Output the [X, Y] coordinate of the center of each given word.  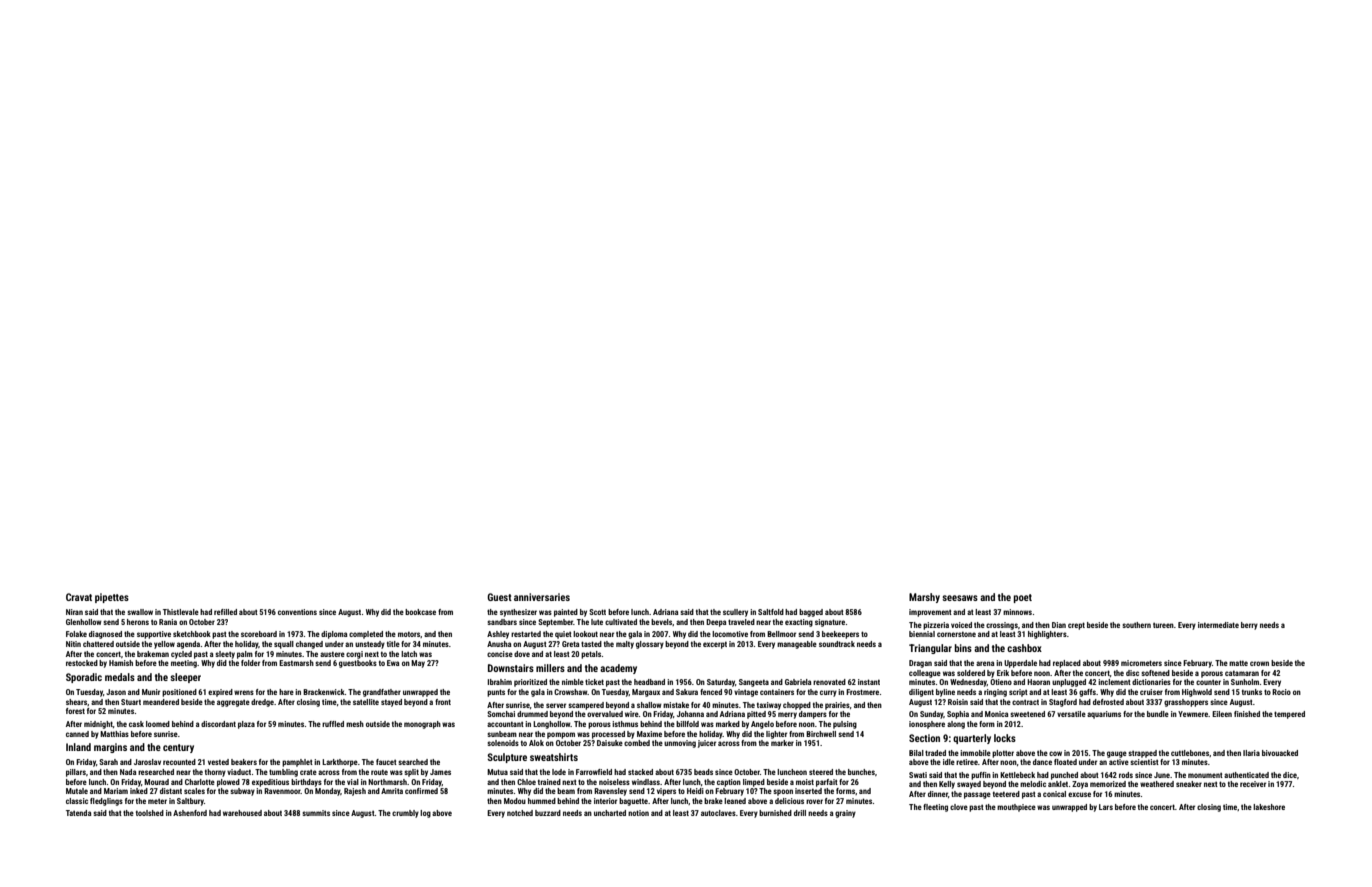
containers [777, 692]
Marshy [924, 598]
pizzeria [936, 626]
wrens [244, 692]
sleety [225, 655]
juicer [707, 744]
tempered [1289, 715]
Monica [996, 714]
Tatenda [78, 813]
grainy [845, 814]
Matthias [114, 734]
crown [1259, 663]
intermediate [1218, 625]
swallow [140, 612]
